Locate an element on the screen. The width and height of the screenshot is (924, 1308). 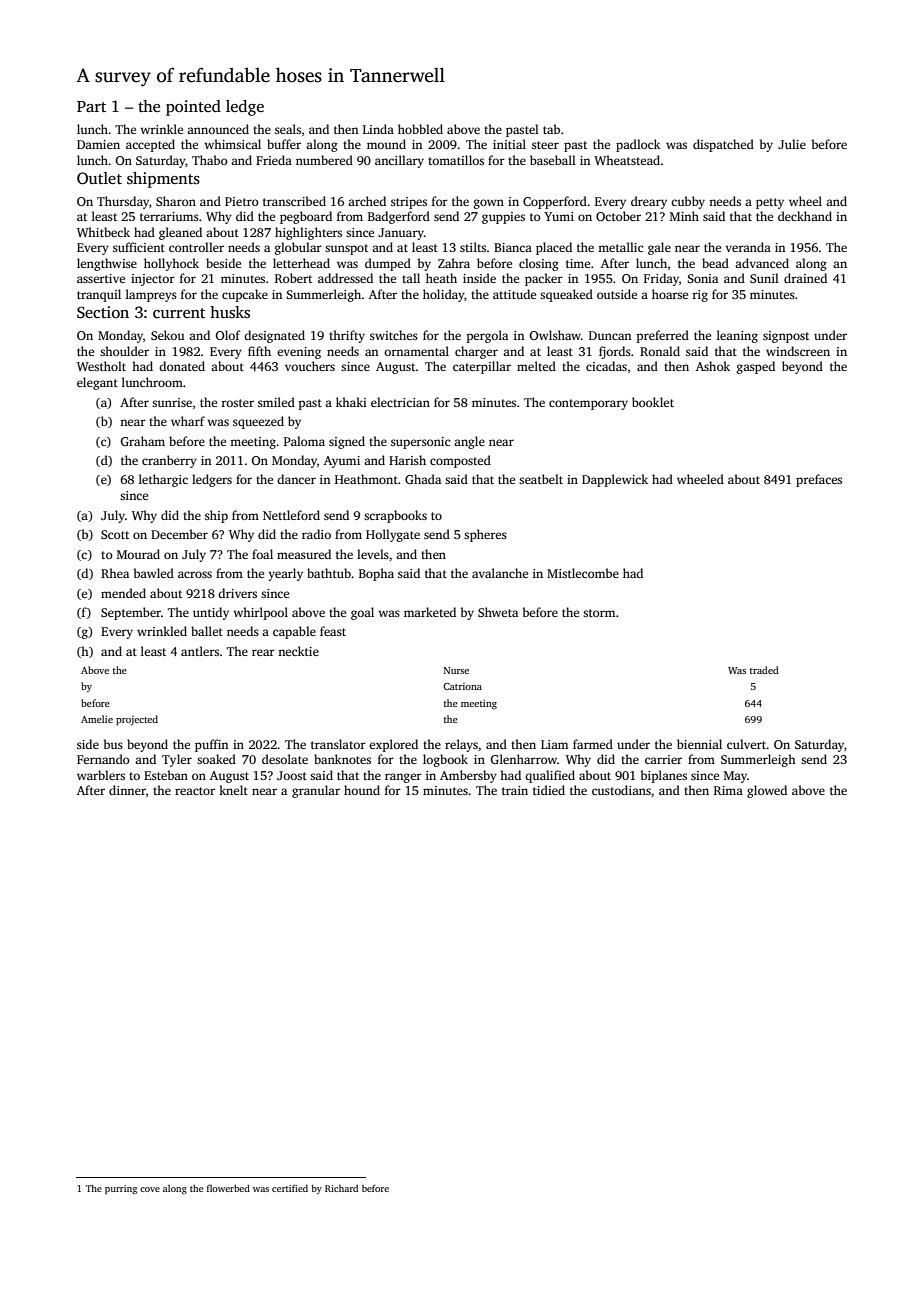
Scott is located at coordinates (115, 534).
